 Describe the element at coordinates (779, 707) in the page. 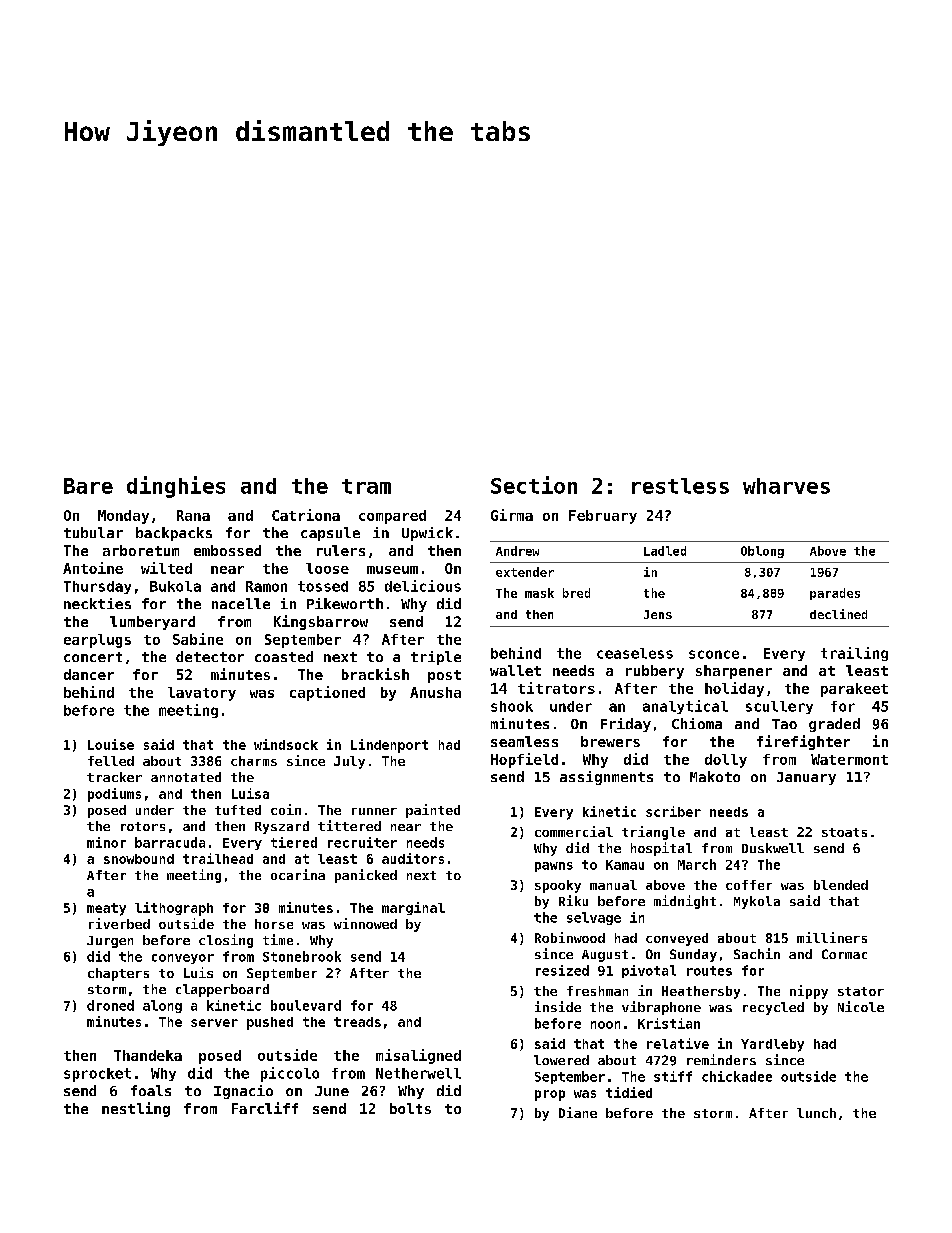

I see `scullery` at that location.
